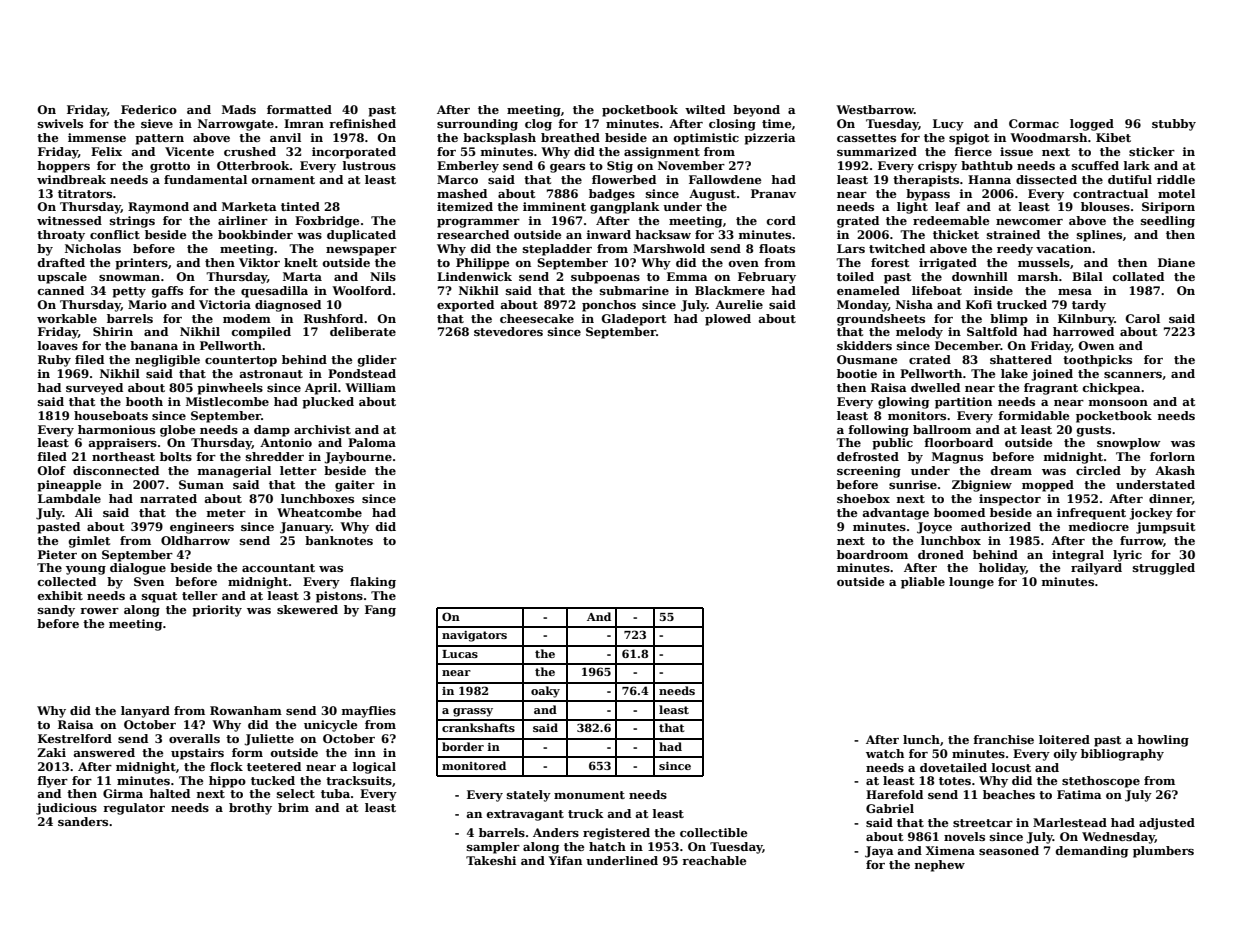 This document has width=1233, height=952. What do you see at coordinates (713, 832) in the document?
I see `collectible` at bounding box center [713, 832].
